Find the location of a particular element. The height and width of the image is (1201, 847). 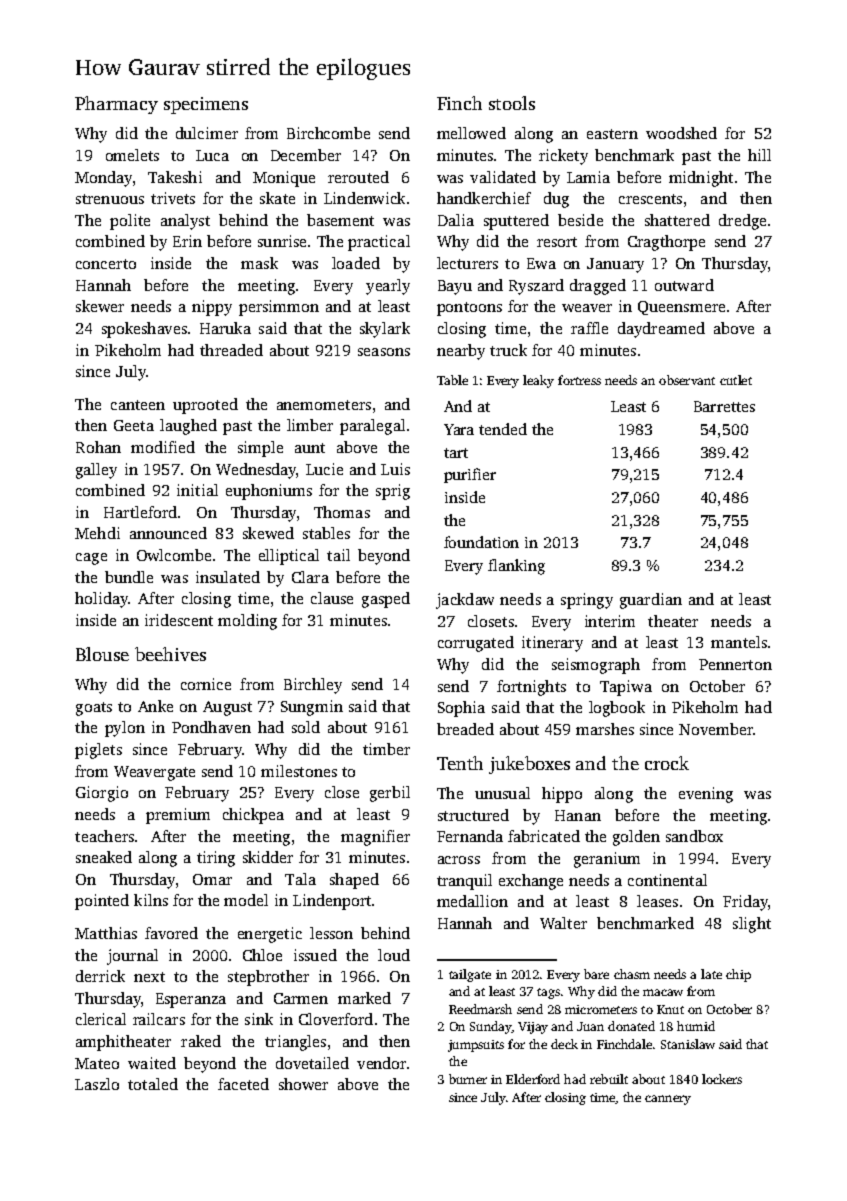

favored is located at coordinates (171, 933).
